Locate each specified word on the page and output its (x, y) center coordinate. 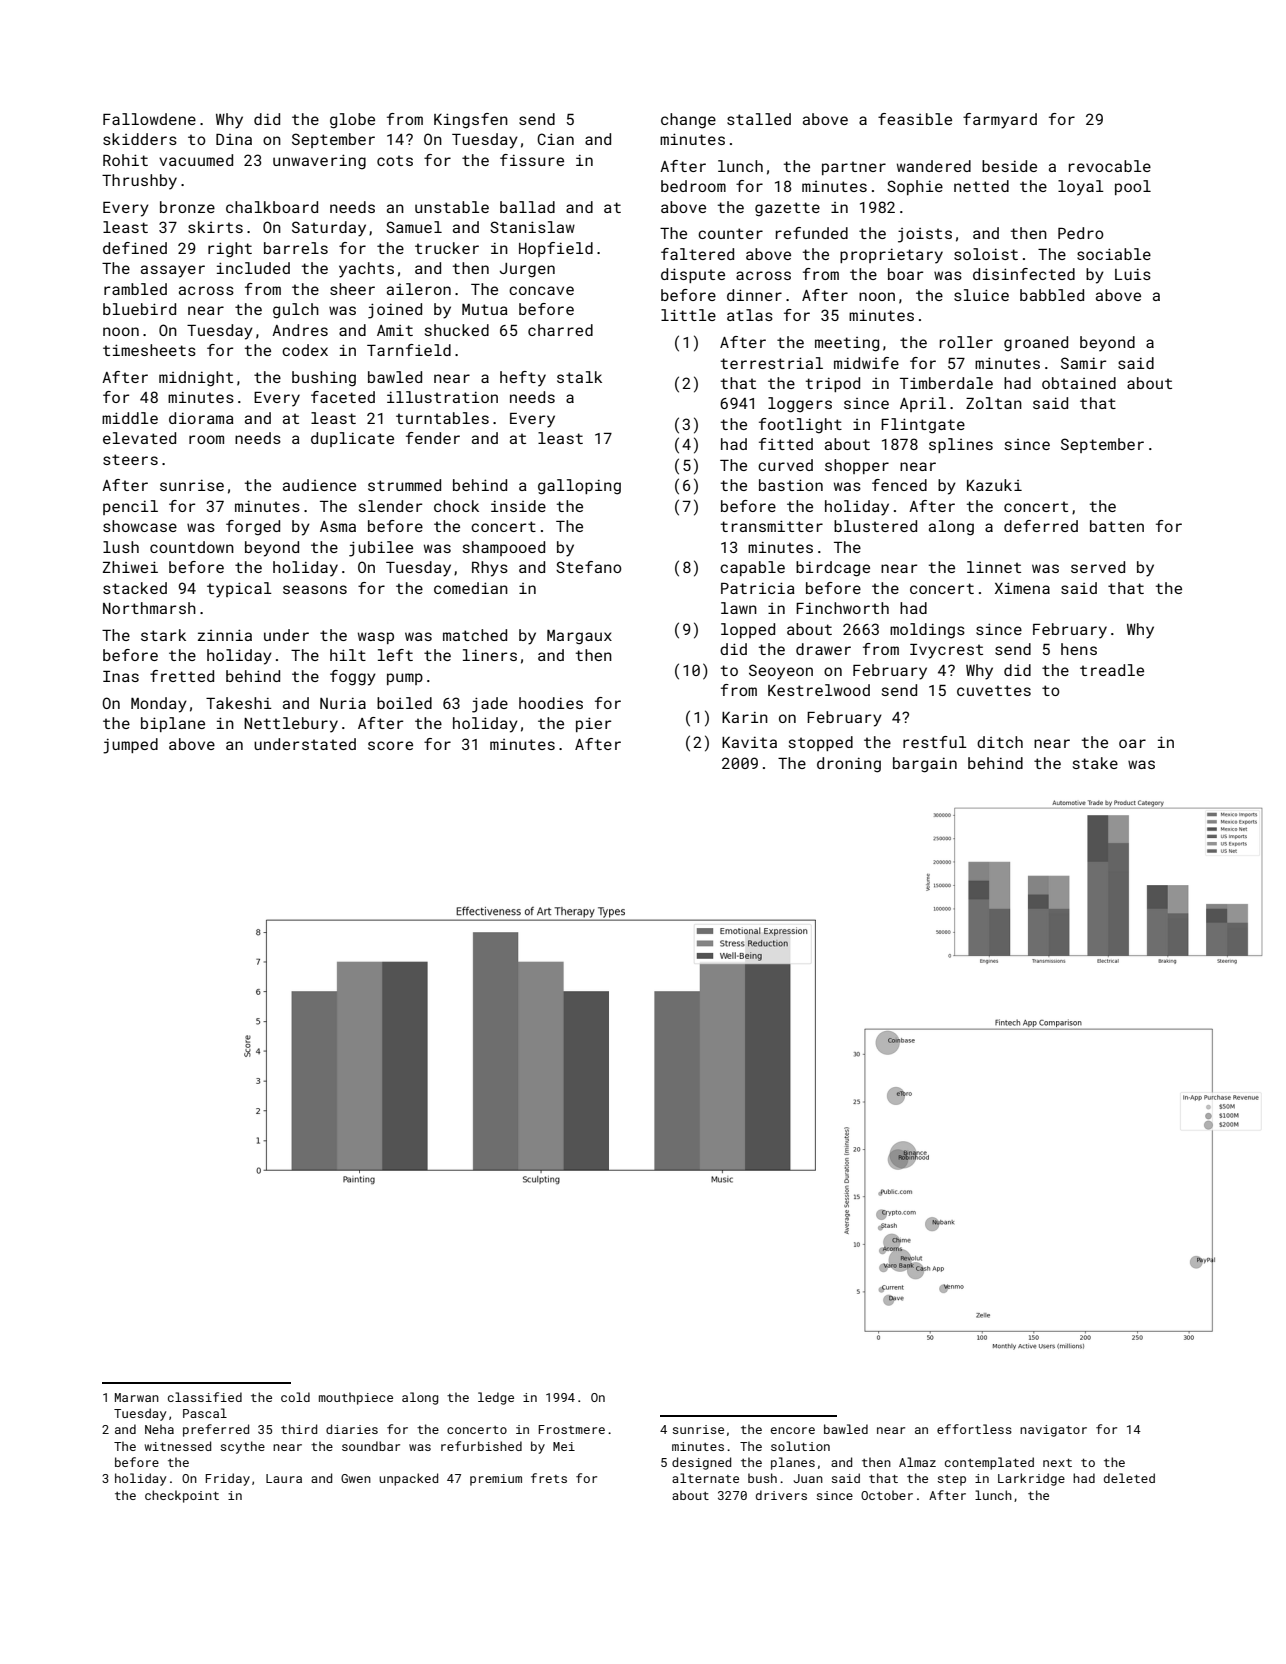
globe (352, 121)
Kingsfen (471, 121)
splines (961, 445)
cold (295, 1397)
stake (1095, 763)
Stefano (588, 567)
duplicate (352, 439)
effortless (974, 1429)
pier (593, 724)
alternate (705, 1478)
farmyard (1000, 121)
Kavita (749, 742)
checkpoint (182, 1496)
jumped (130, 746)
